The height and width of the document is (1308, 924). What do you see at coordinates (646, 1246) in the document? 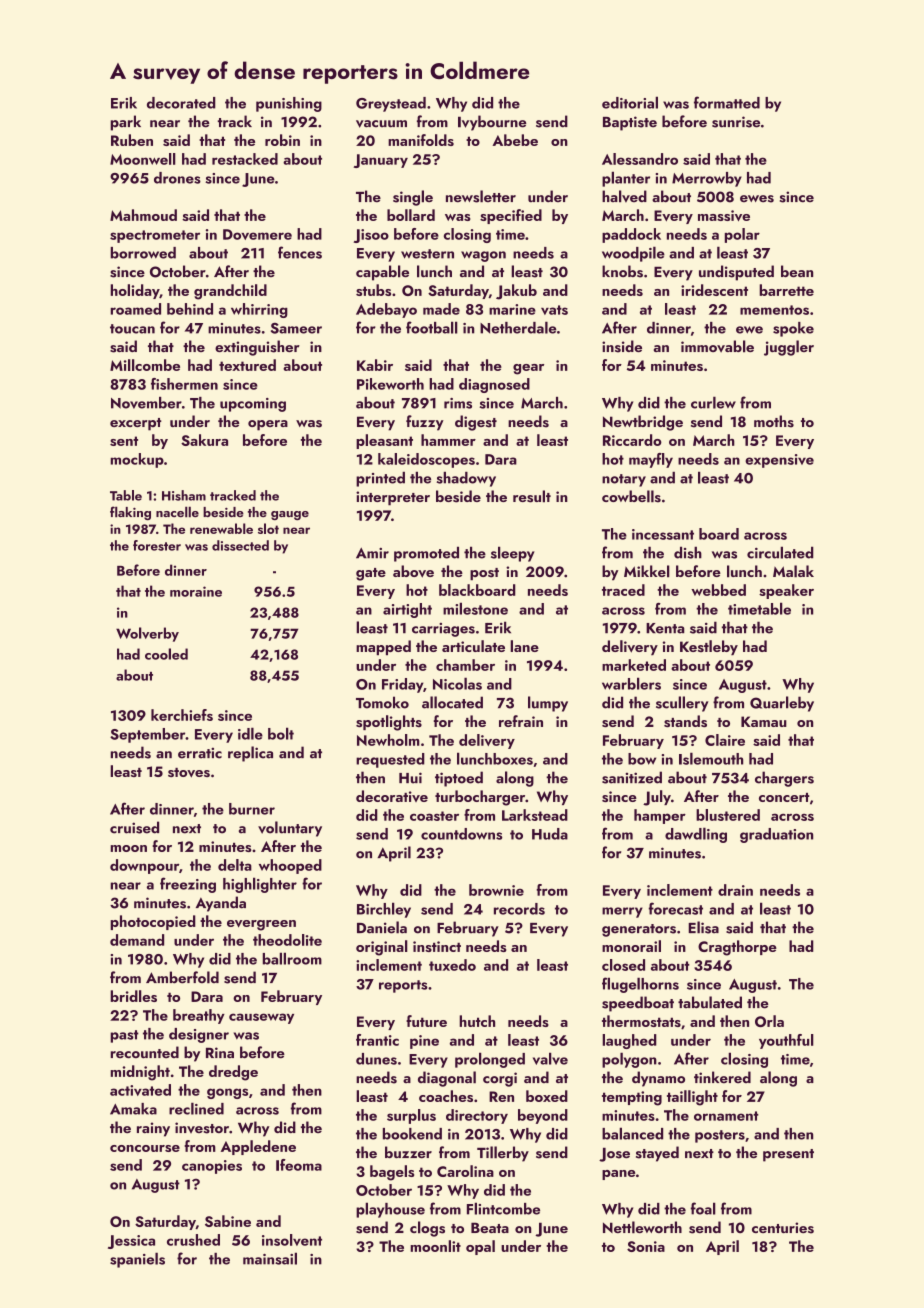
I see `Sonia` at bounding box center [646, 1246].
